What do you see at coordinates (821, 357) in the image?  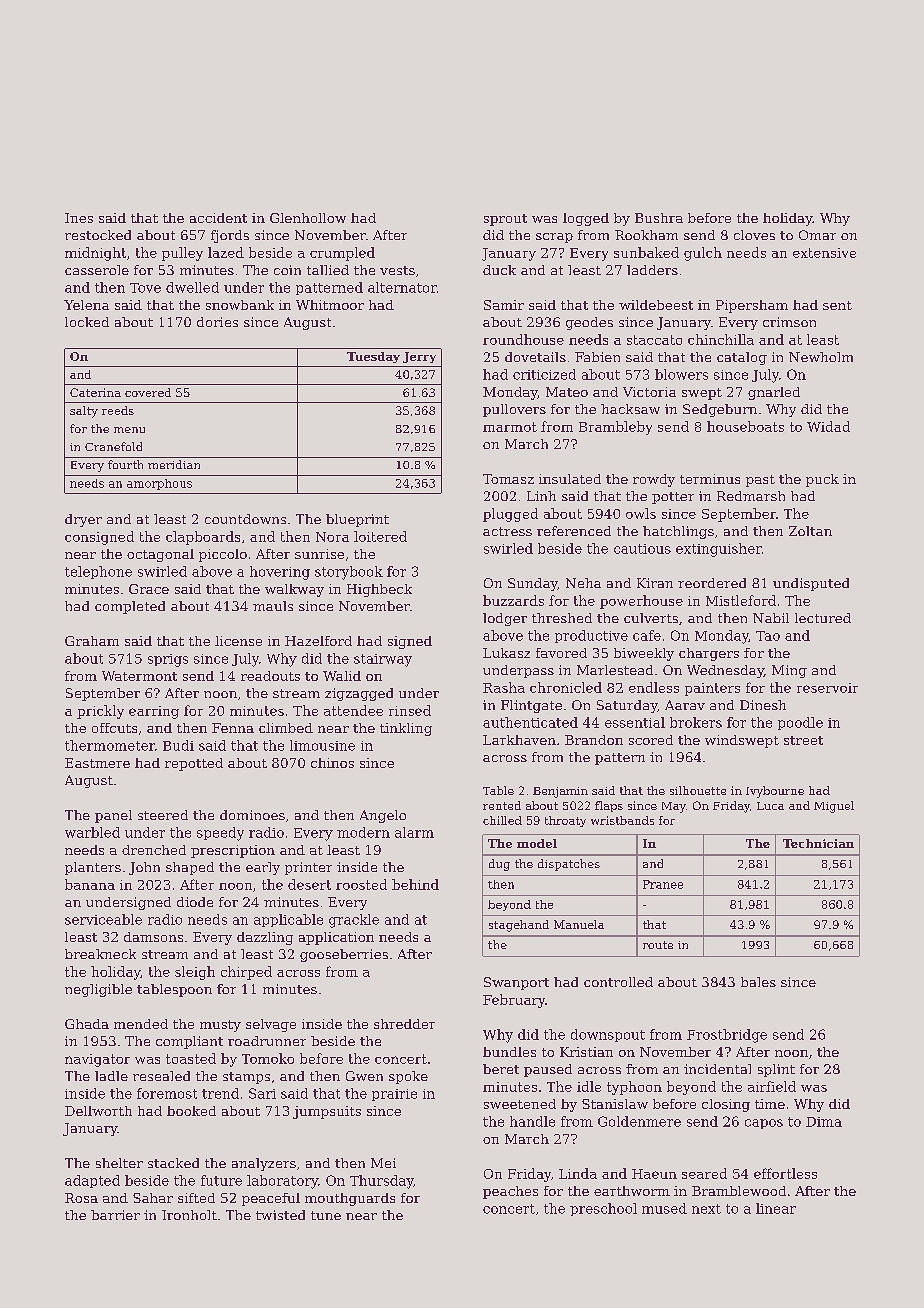 I see `Newholm` at bounding box center [821, 357].
